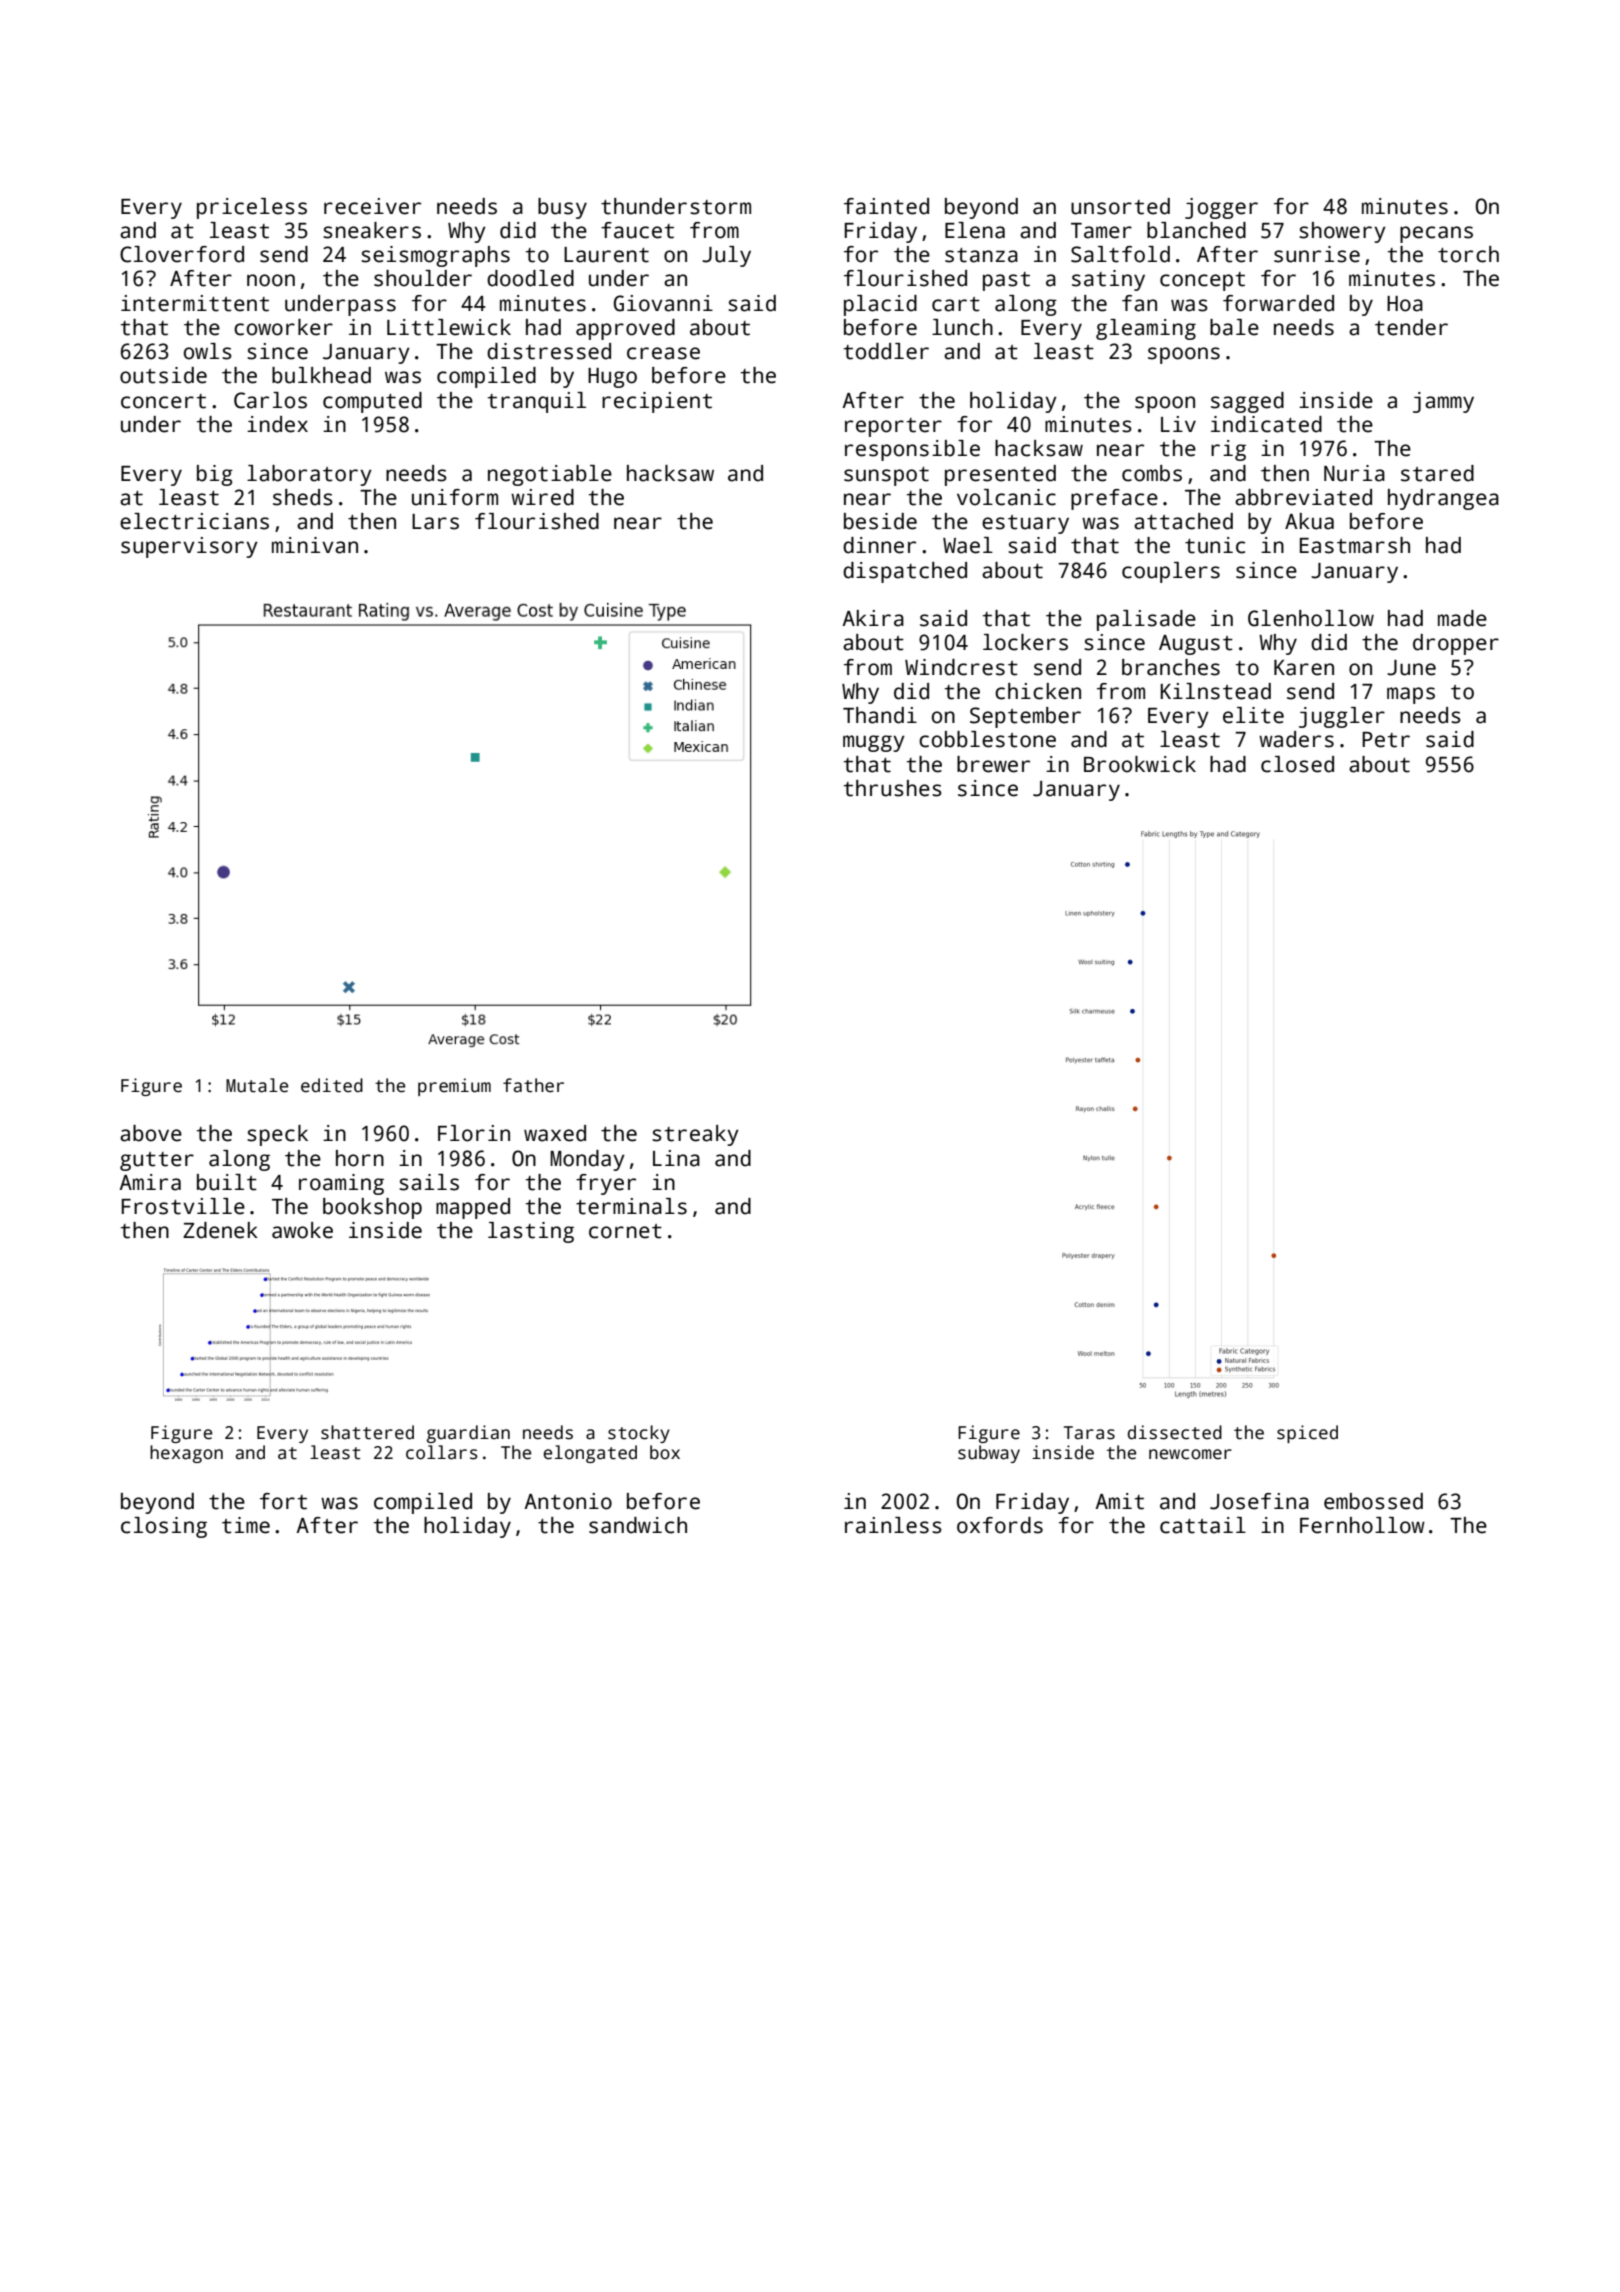  Describe the element at coordinates (1297, 764) in the document. I see `closed` at that location.
